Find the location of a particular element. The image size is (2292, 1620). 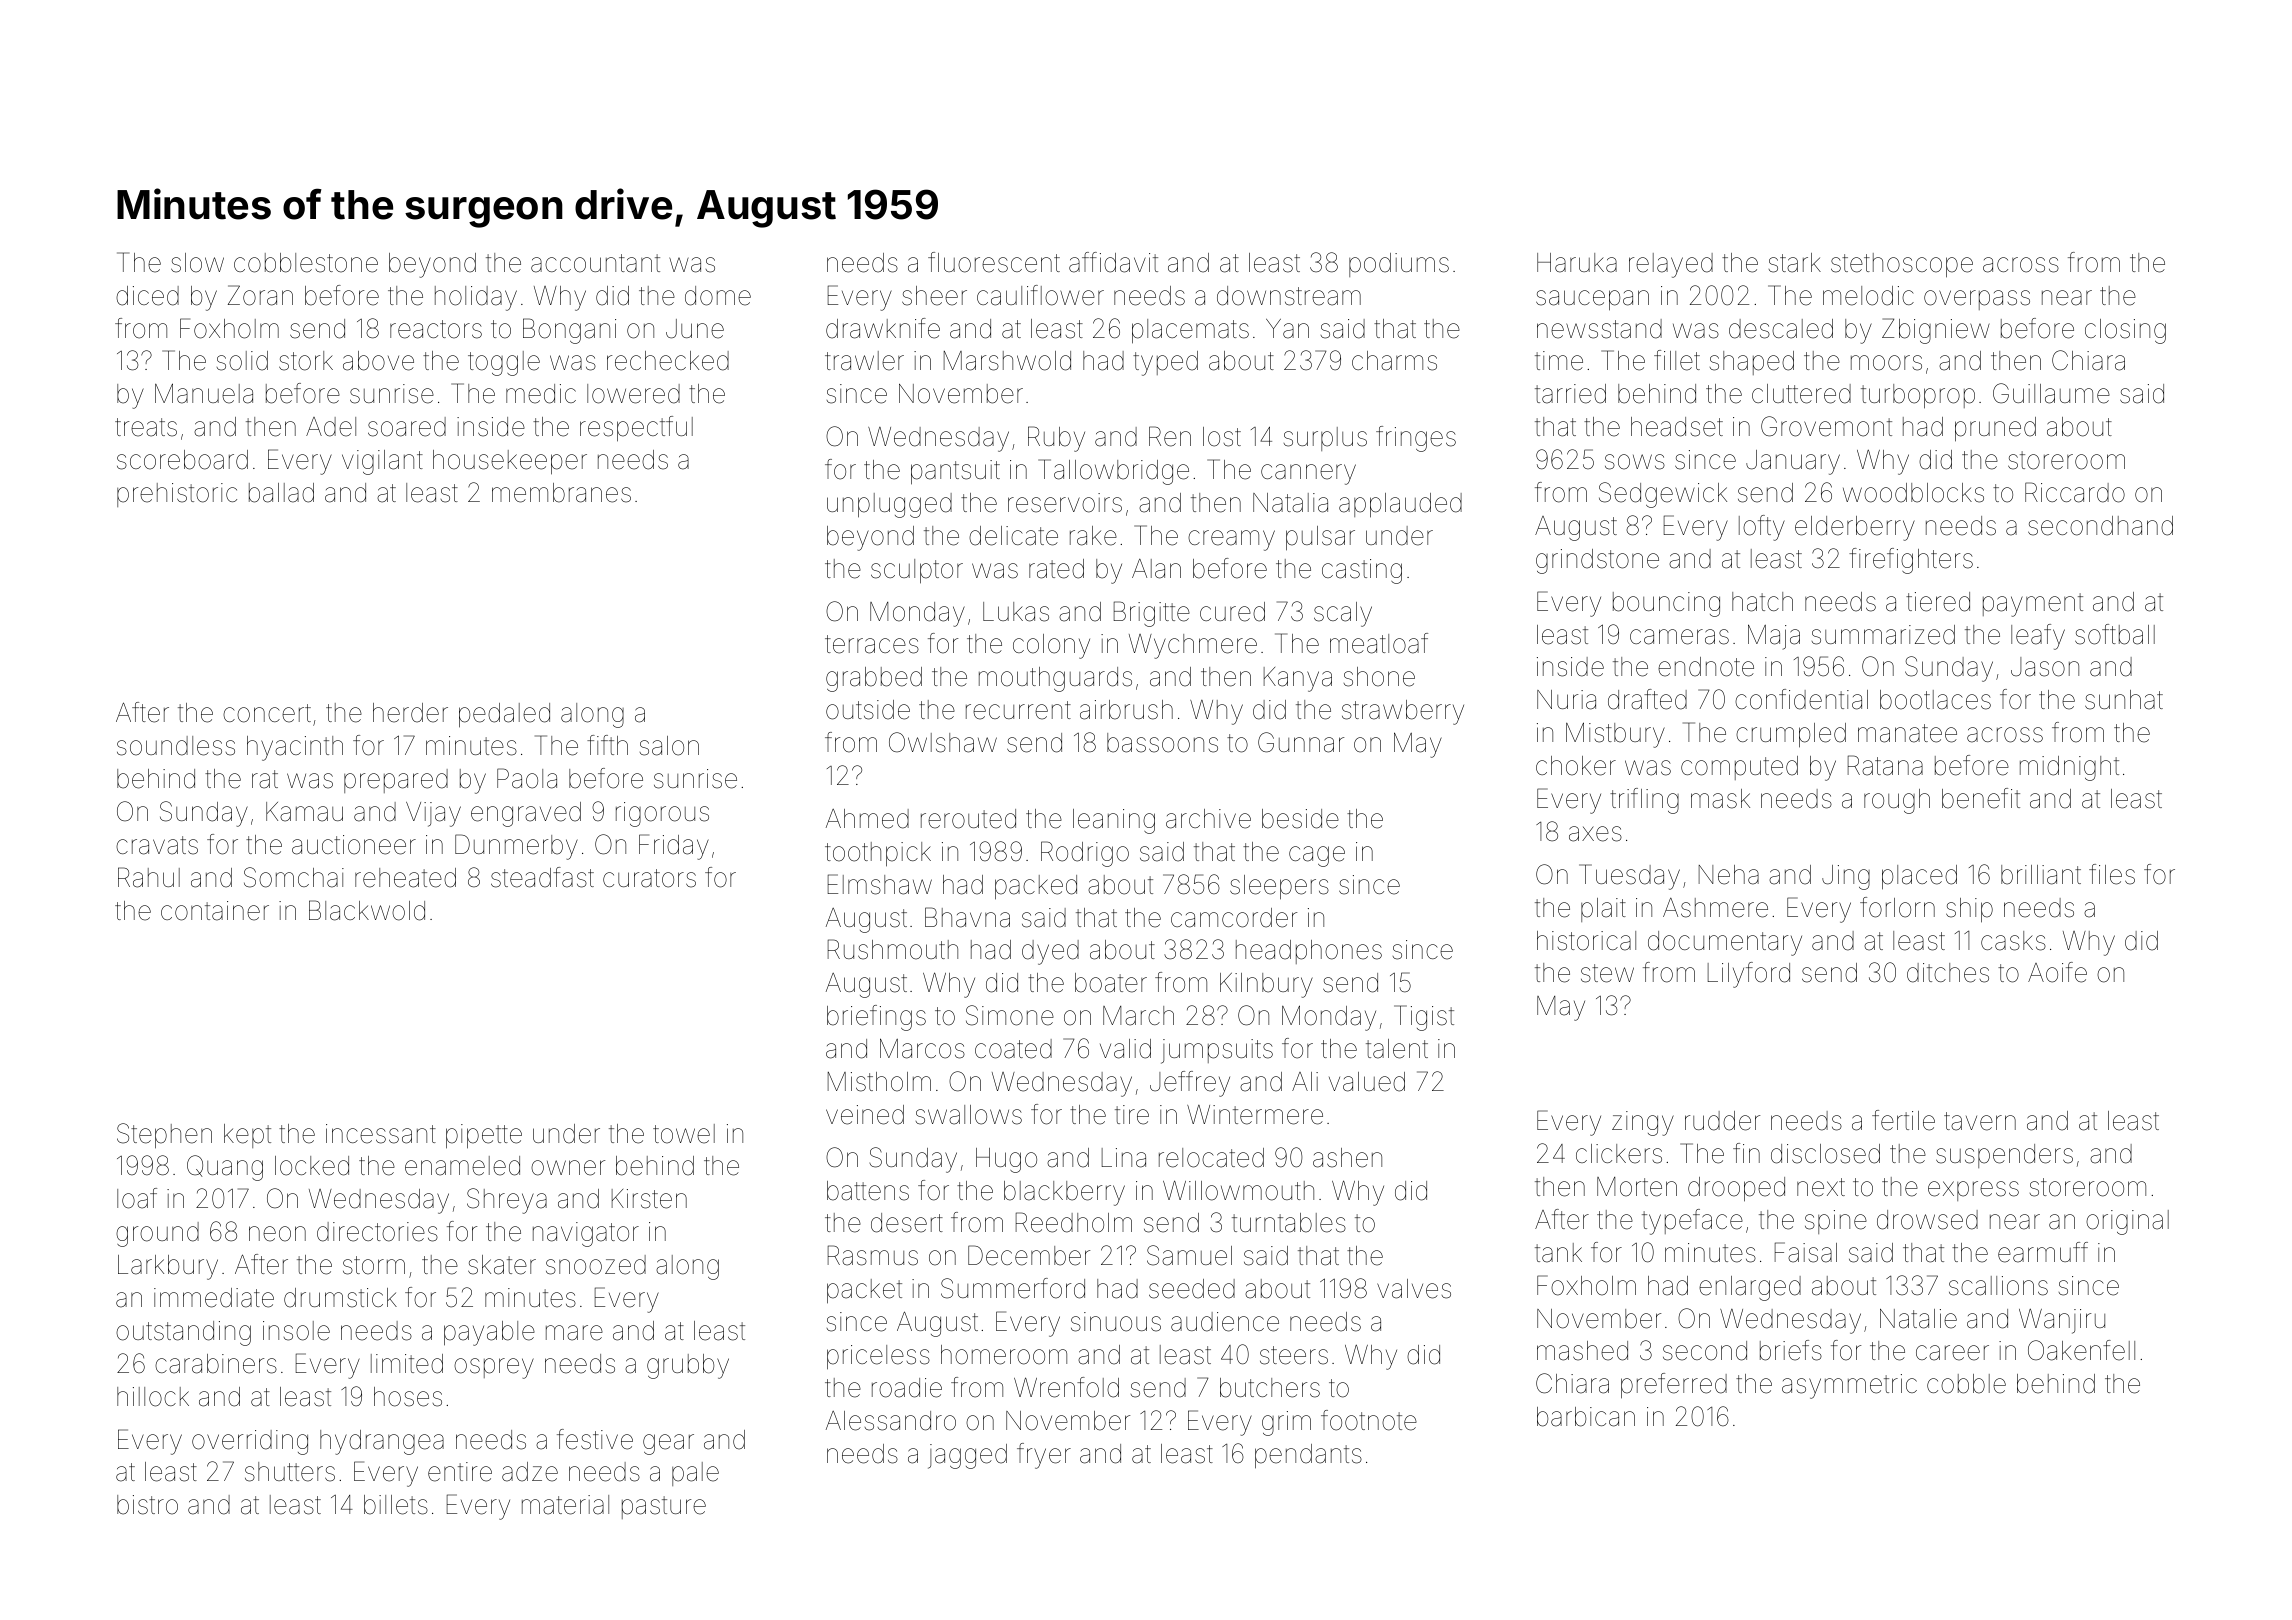

fringes is located at coordinates (1416, 439).
